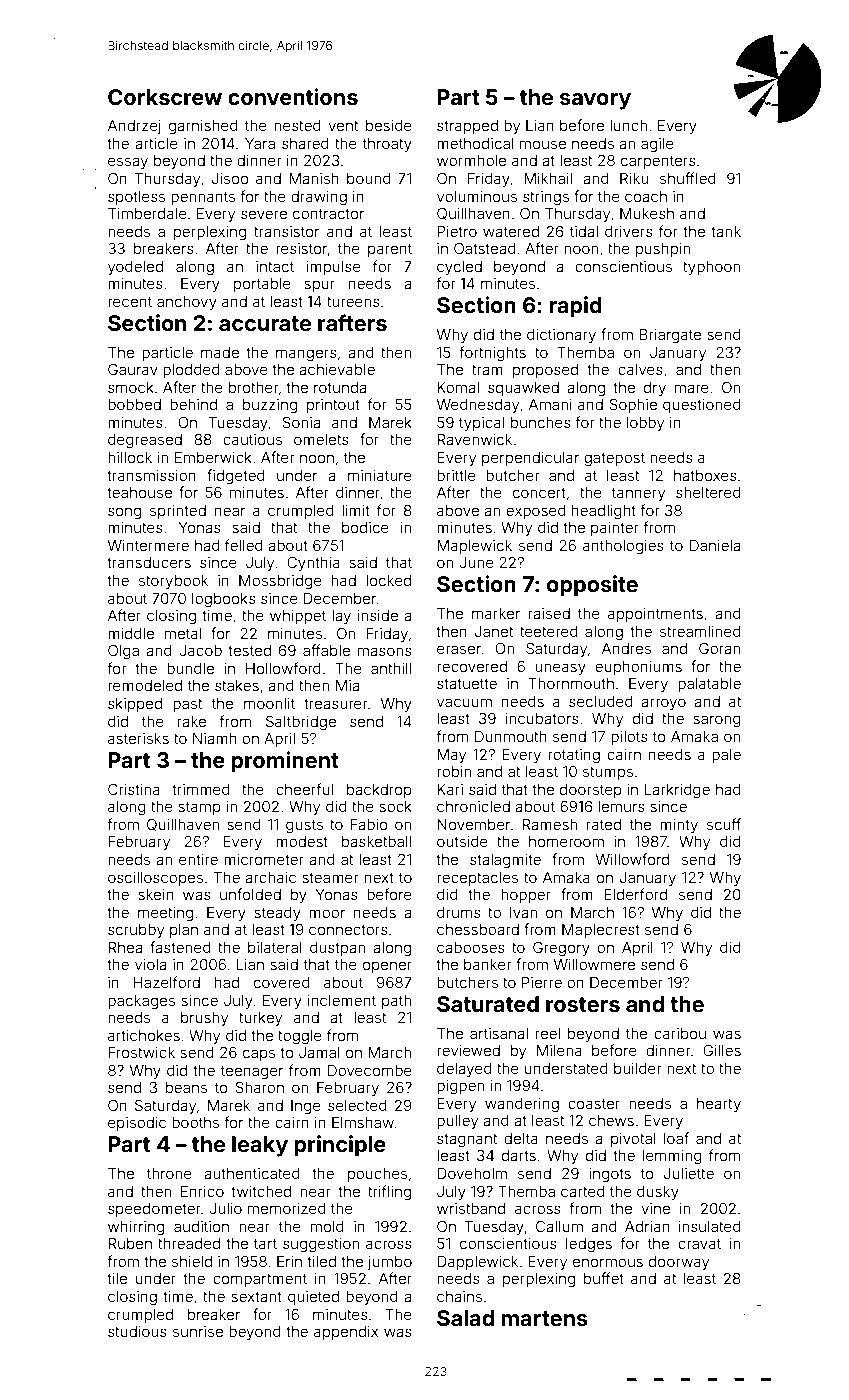 This document has width=849, height=1400. I want to click on statuette, so click(467, 683).
